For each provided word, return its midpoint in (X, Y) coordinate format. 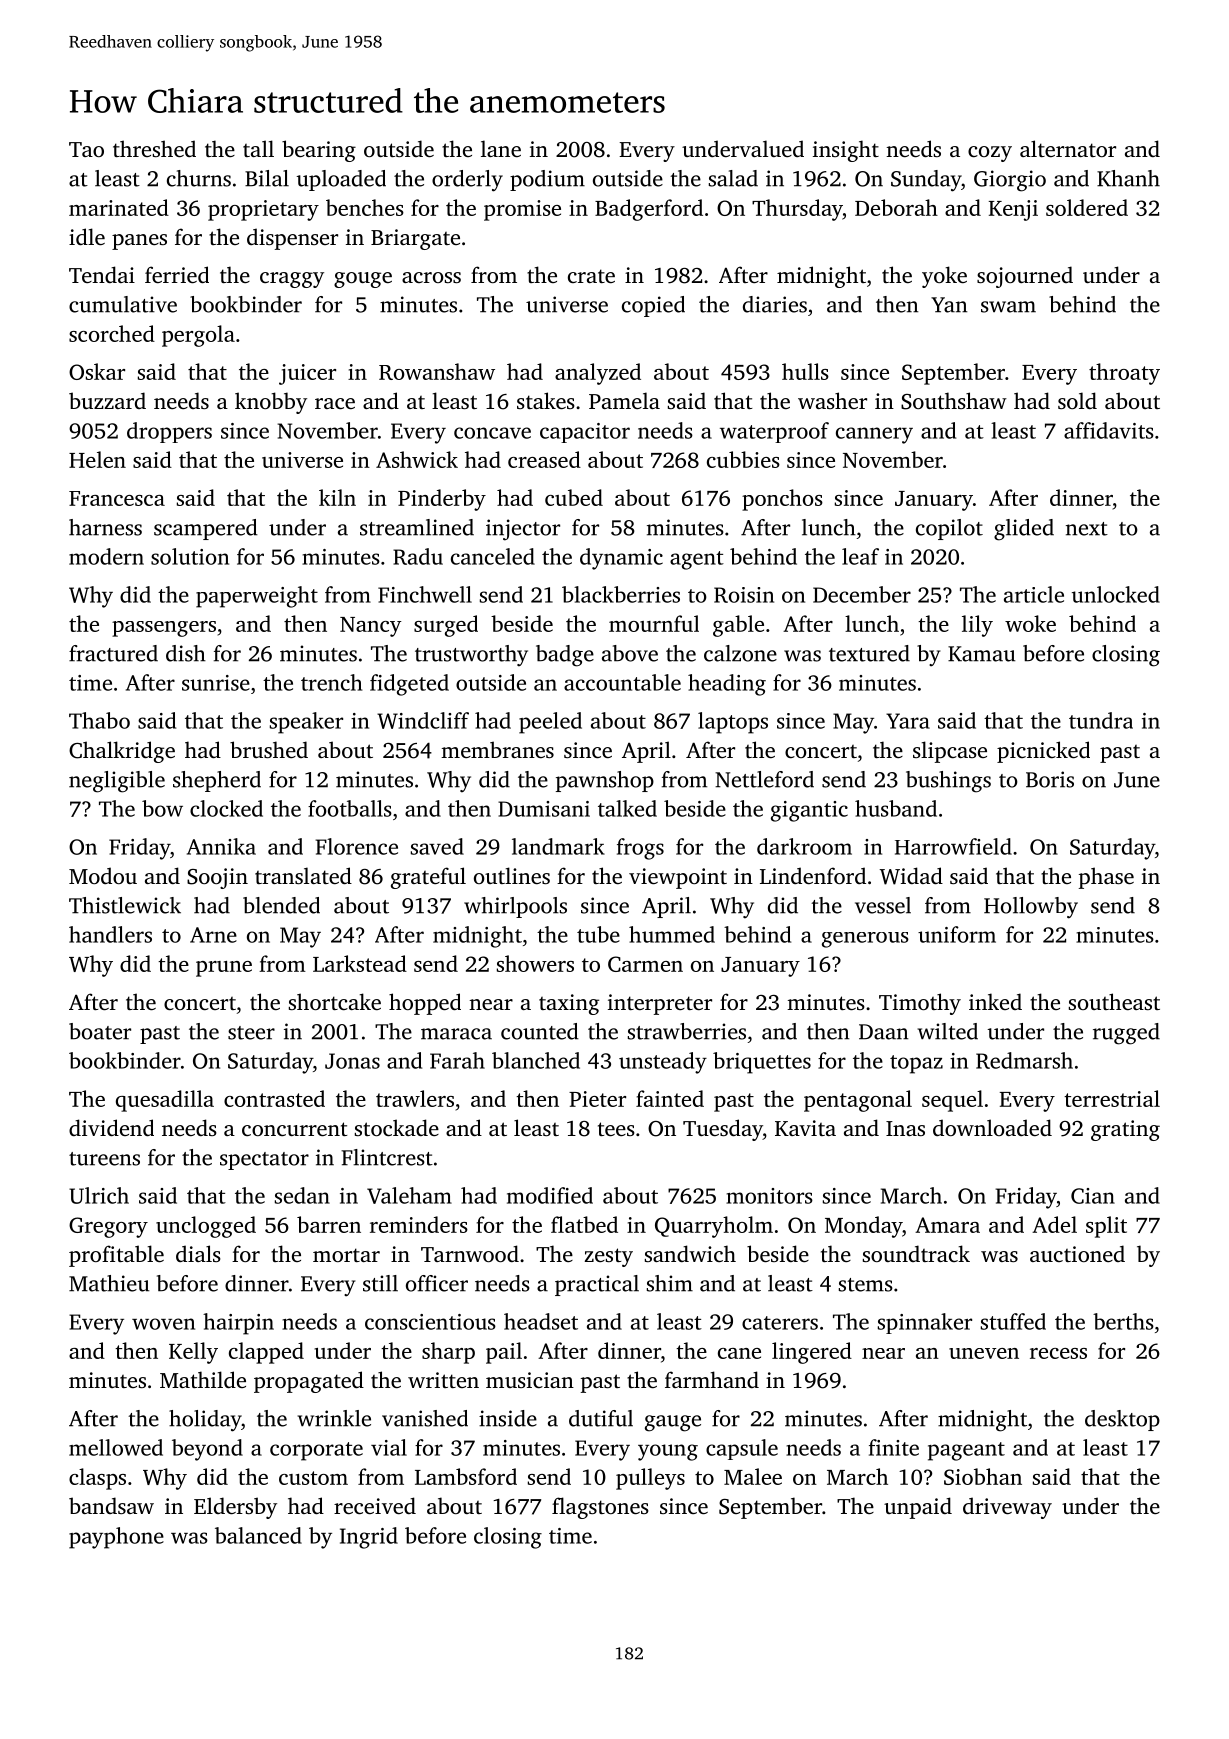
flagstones (600, 1508)
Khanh (1128, 178)
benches (365, 207)
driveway (1007, 1508)
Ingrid (369, 1538)
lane (501, 148)
